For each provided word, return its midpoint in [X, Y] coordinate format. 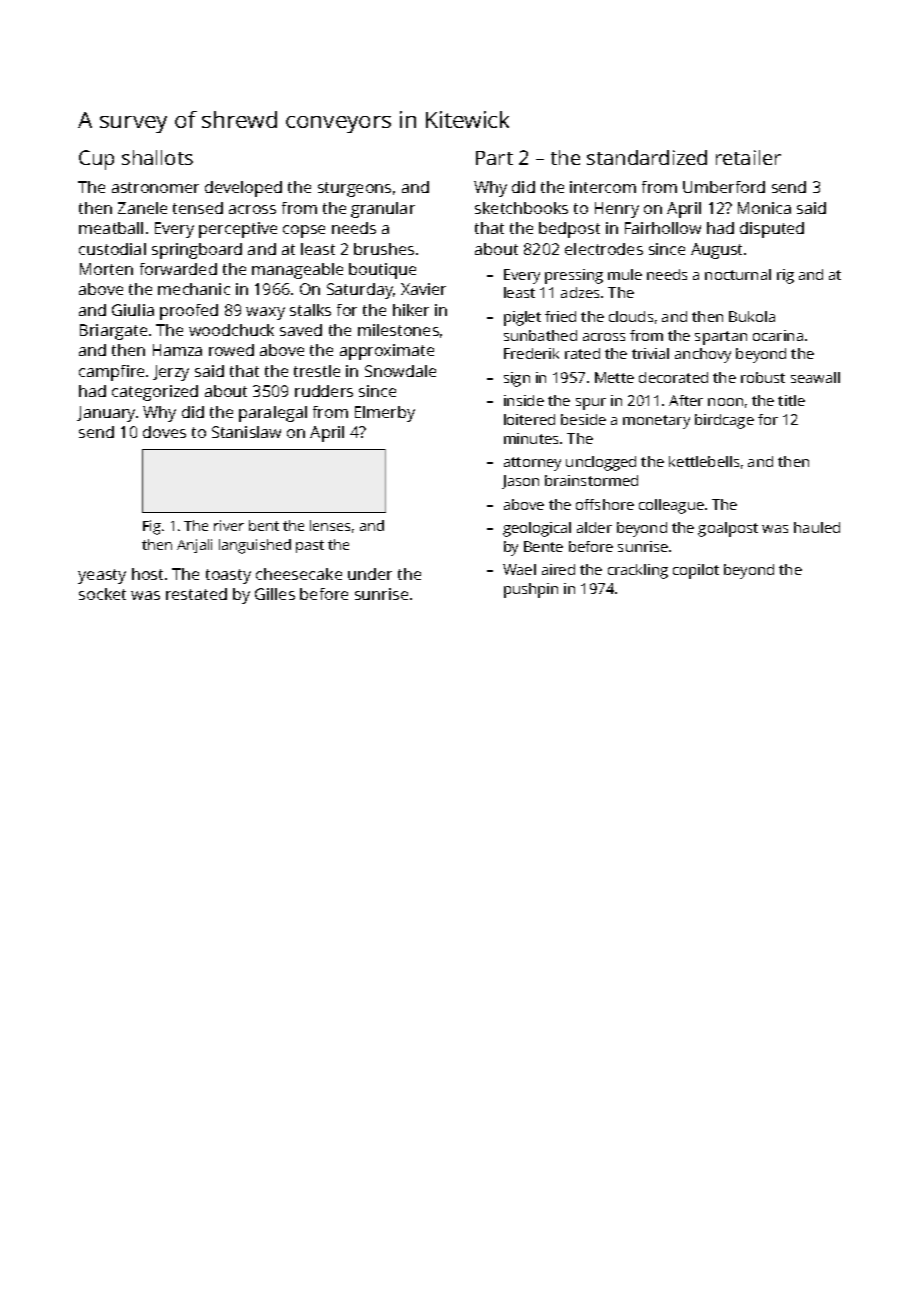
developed [243, 189]
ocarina [778, 335]
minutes [531, 438]
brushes [384, 249]
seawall [815, 377]
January [106, 414]
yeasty [102, 576]
